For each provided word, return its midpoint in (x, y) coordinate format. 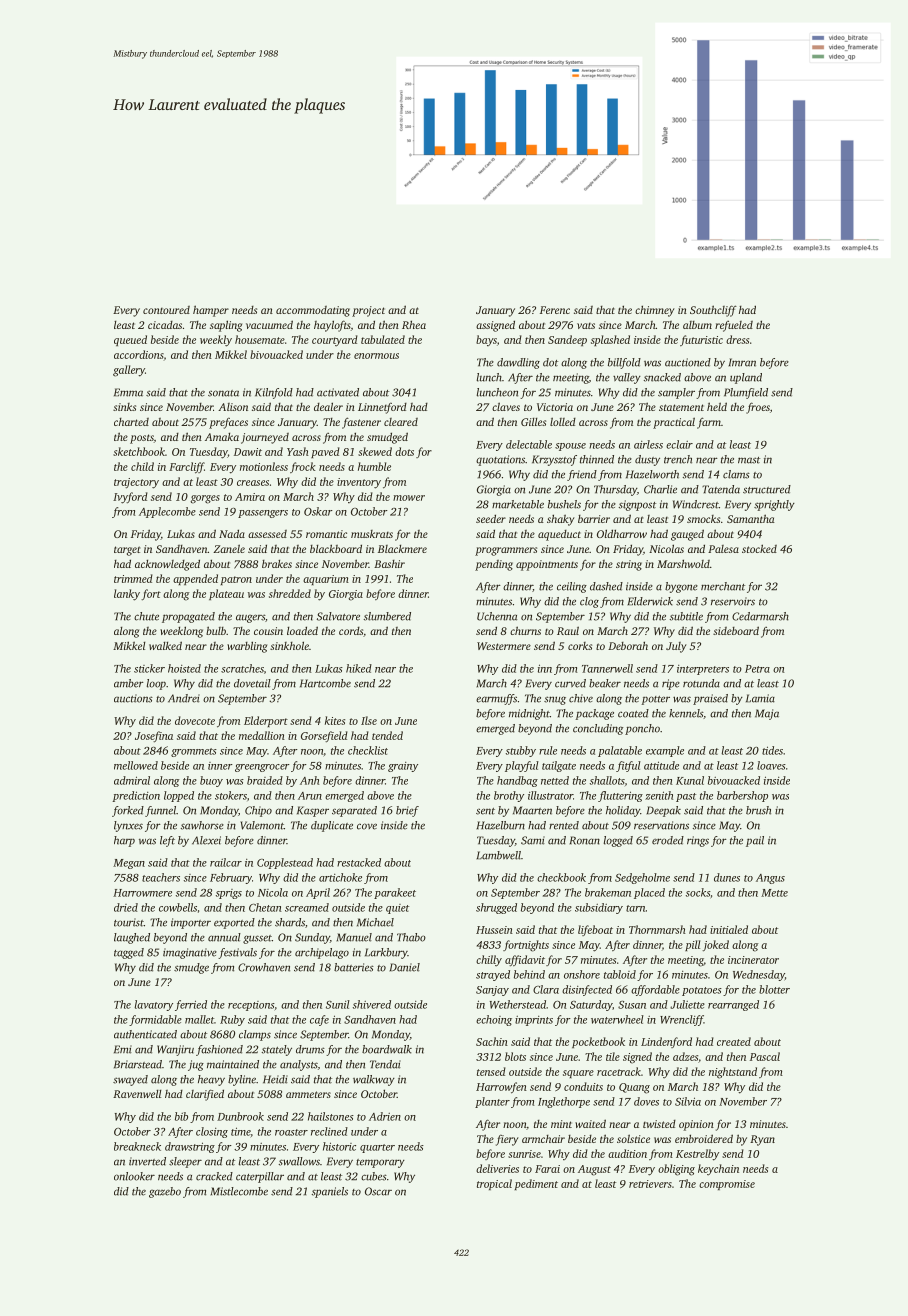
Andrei (184, 698)
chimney (655, 311)
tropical (494, 1184)
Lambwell (498, 855)
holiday (623, 811)
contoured (166, 310)
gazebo (165, 1192)
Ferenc (555, 310)
